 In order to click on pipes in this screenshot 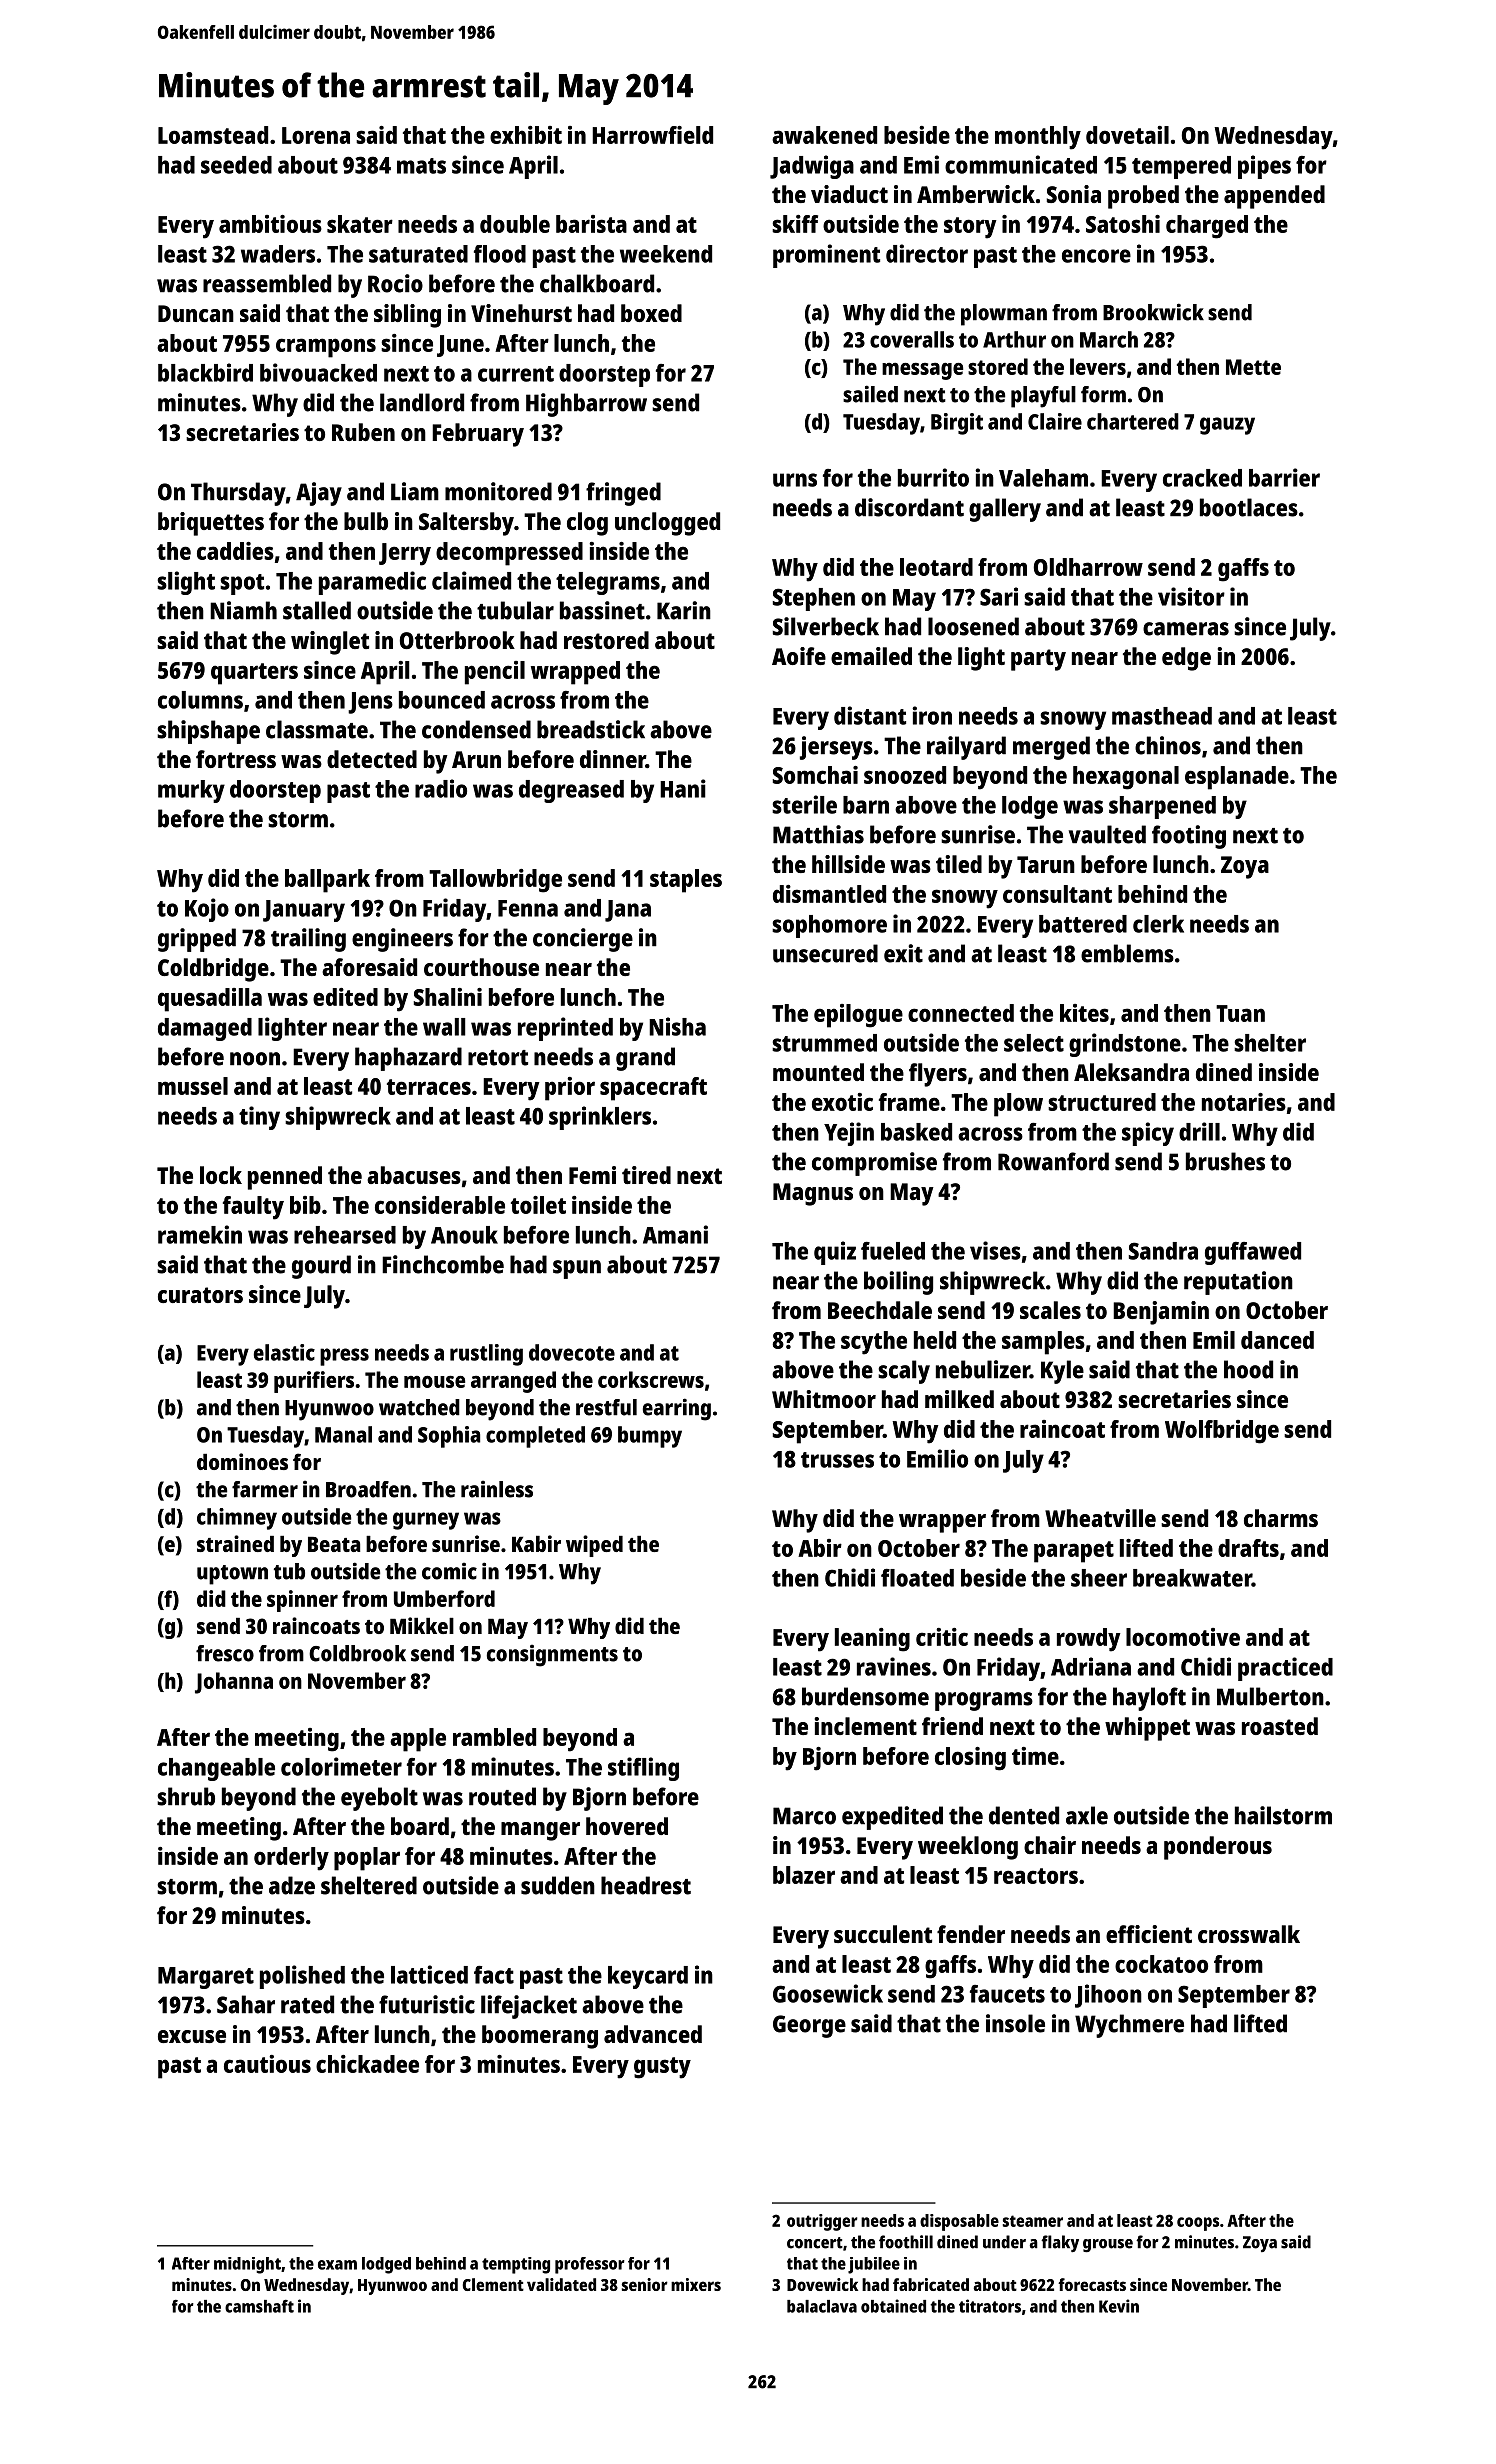, I will do `click(1264, 167)`.
